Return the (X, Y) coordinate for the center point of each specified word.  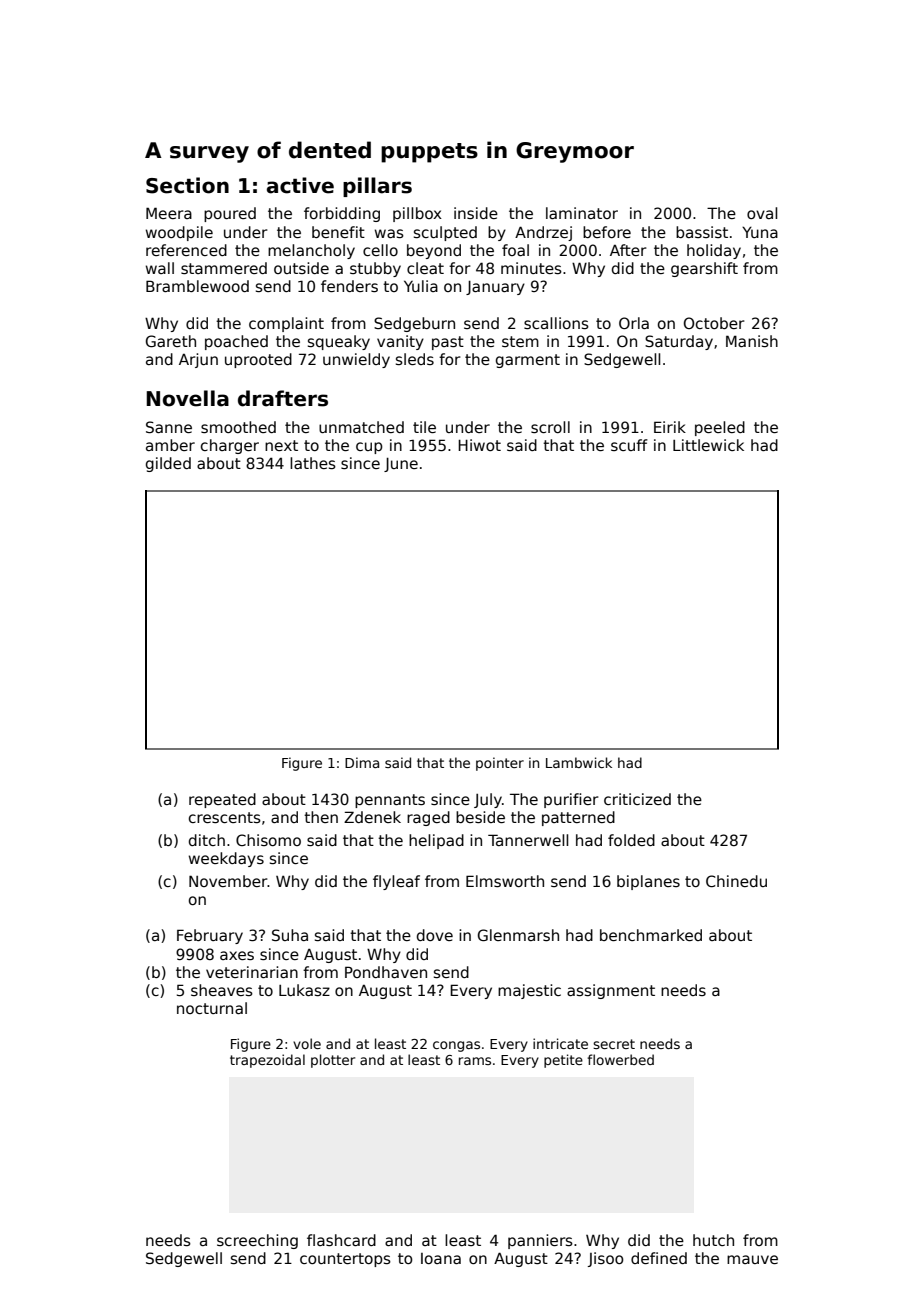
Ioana (441, 1258)
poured (230, 214)
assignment (611, 991)
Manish (752, 341)
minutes (531, 268)
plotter (333, 1061)
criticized (637, 799)
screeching (257, 1241)
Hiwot (479, 445)
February (210, 936)
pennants (390, 801)
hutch (713, 1240)
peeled (720, 428)
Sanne (169, 427)
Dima (362, 762)
